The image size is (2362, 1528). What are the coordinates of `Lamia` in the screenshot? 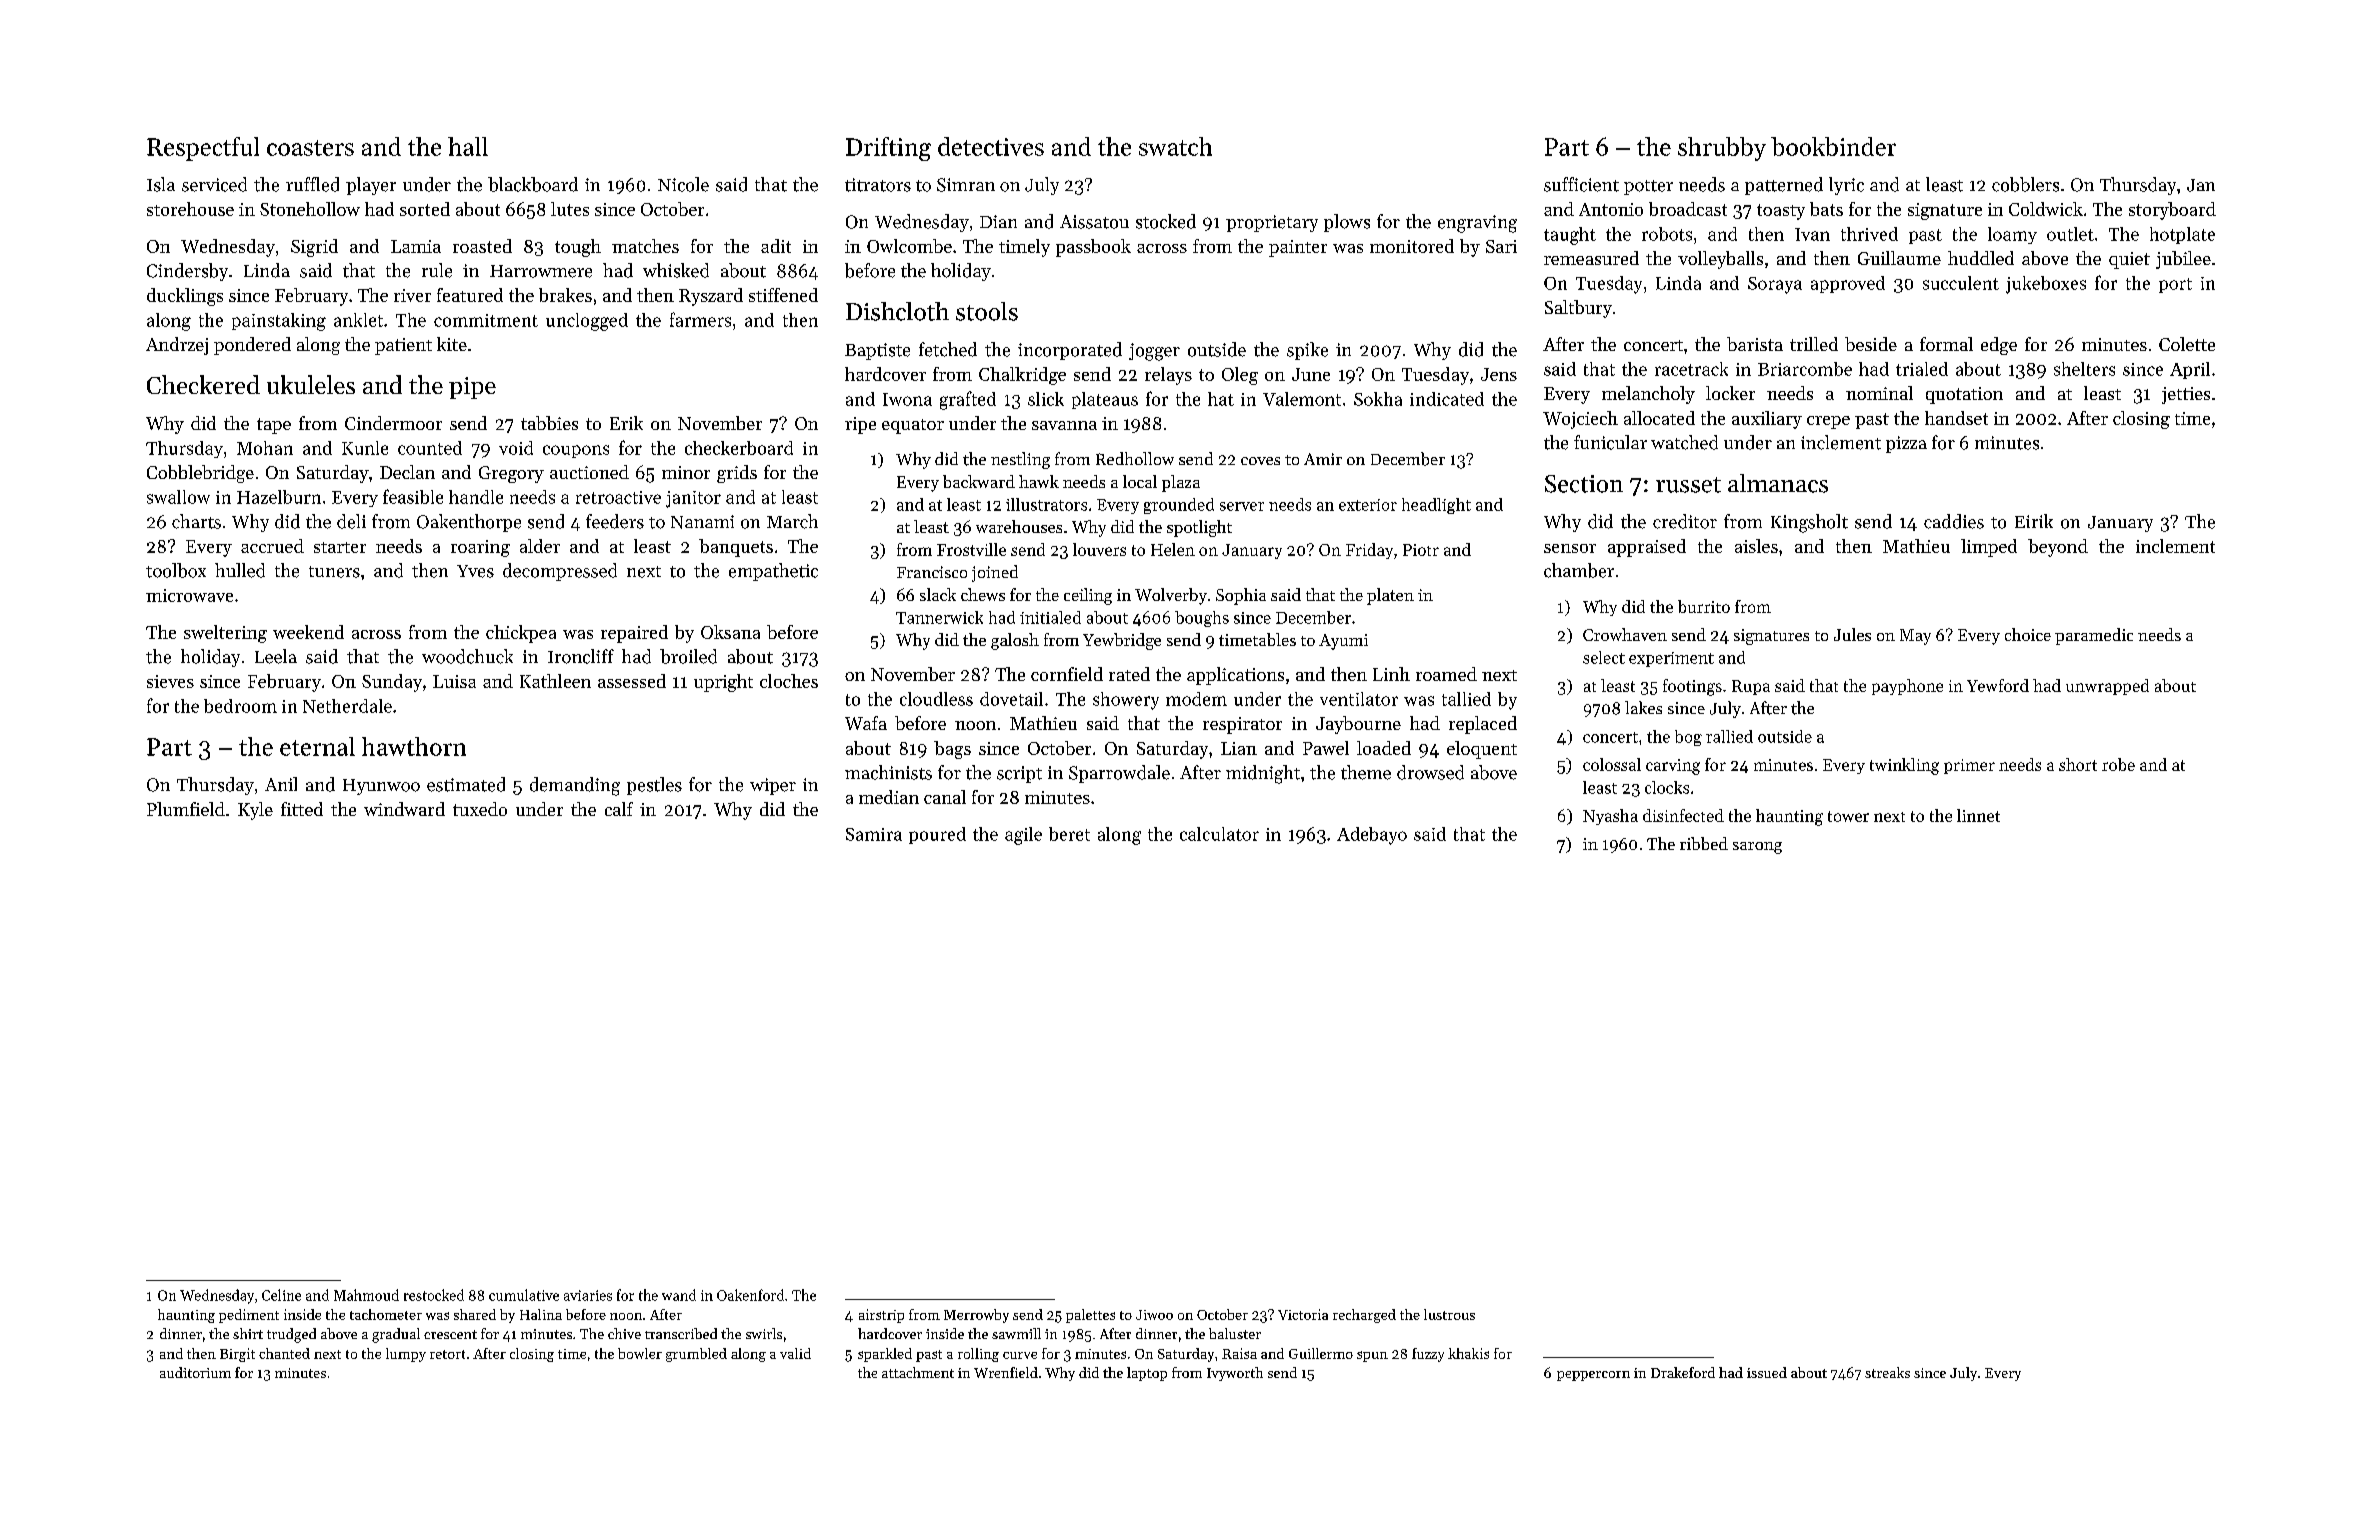 It's located at (416, 246).
